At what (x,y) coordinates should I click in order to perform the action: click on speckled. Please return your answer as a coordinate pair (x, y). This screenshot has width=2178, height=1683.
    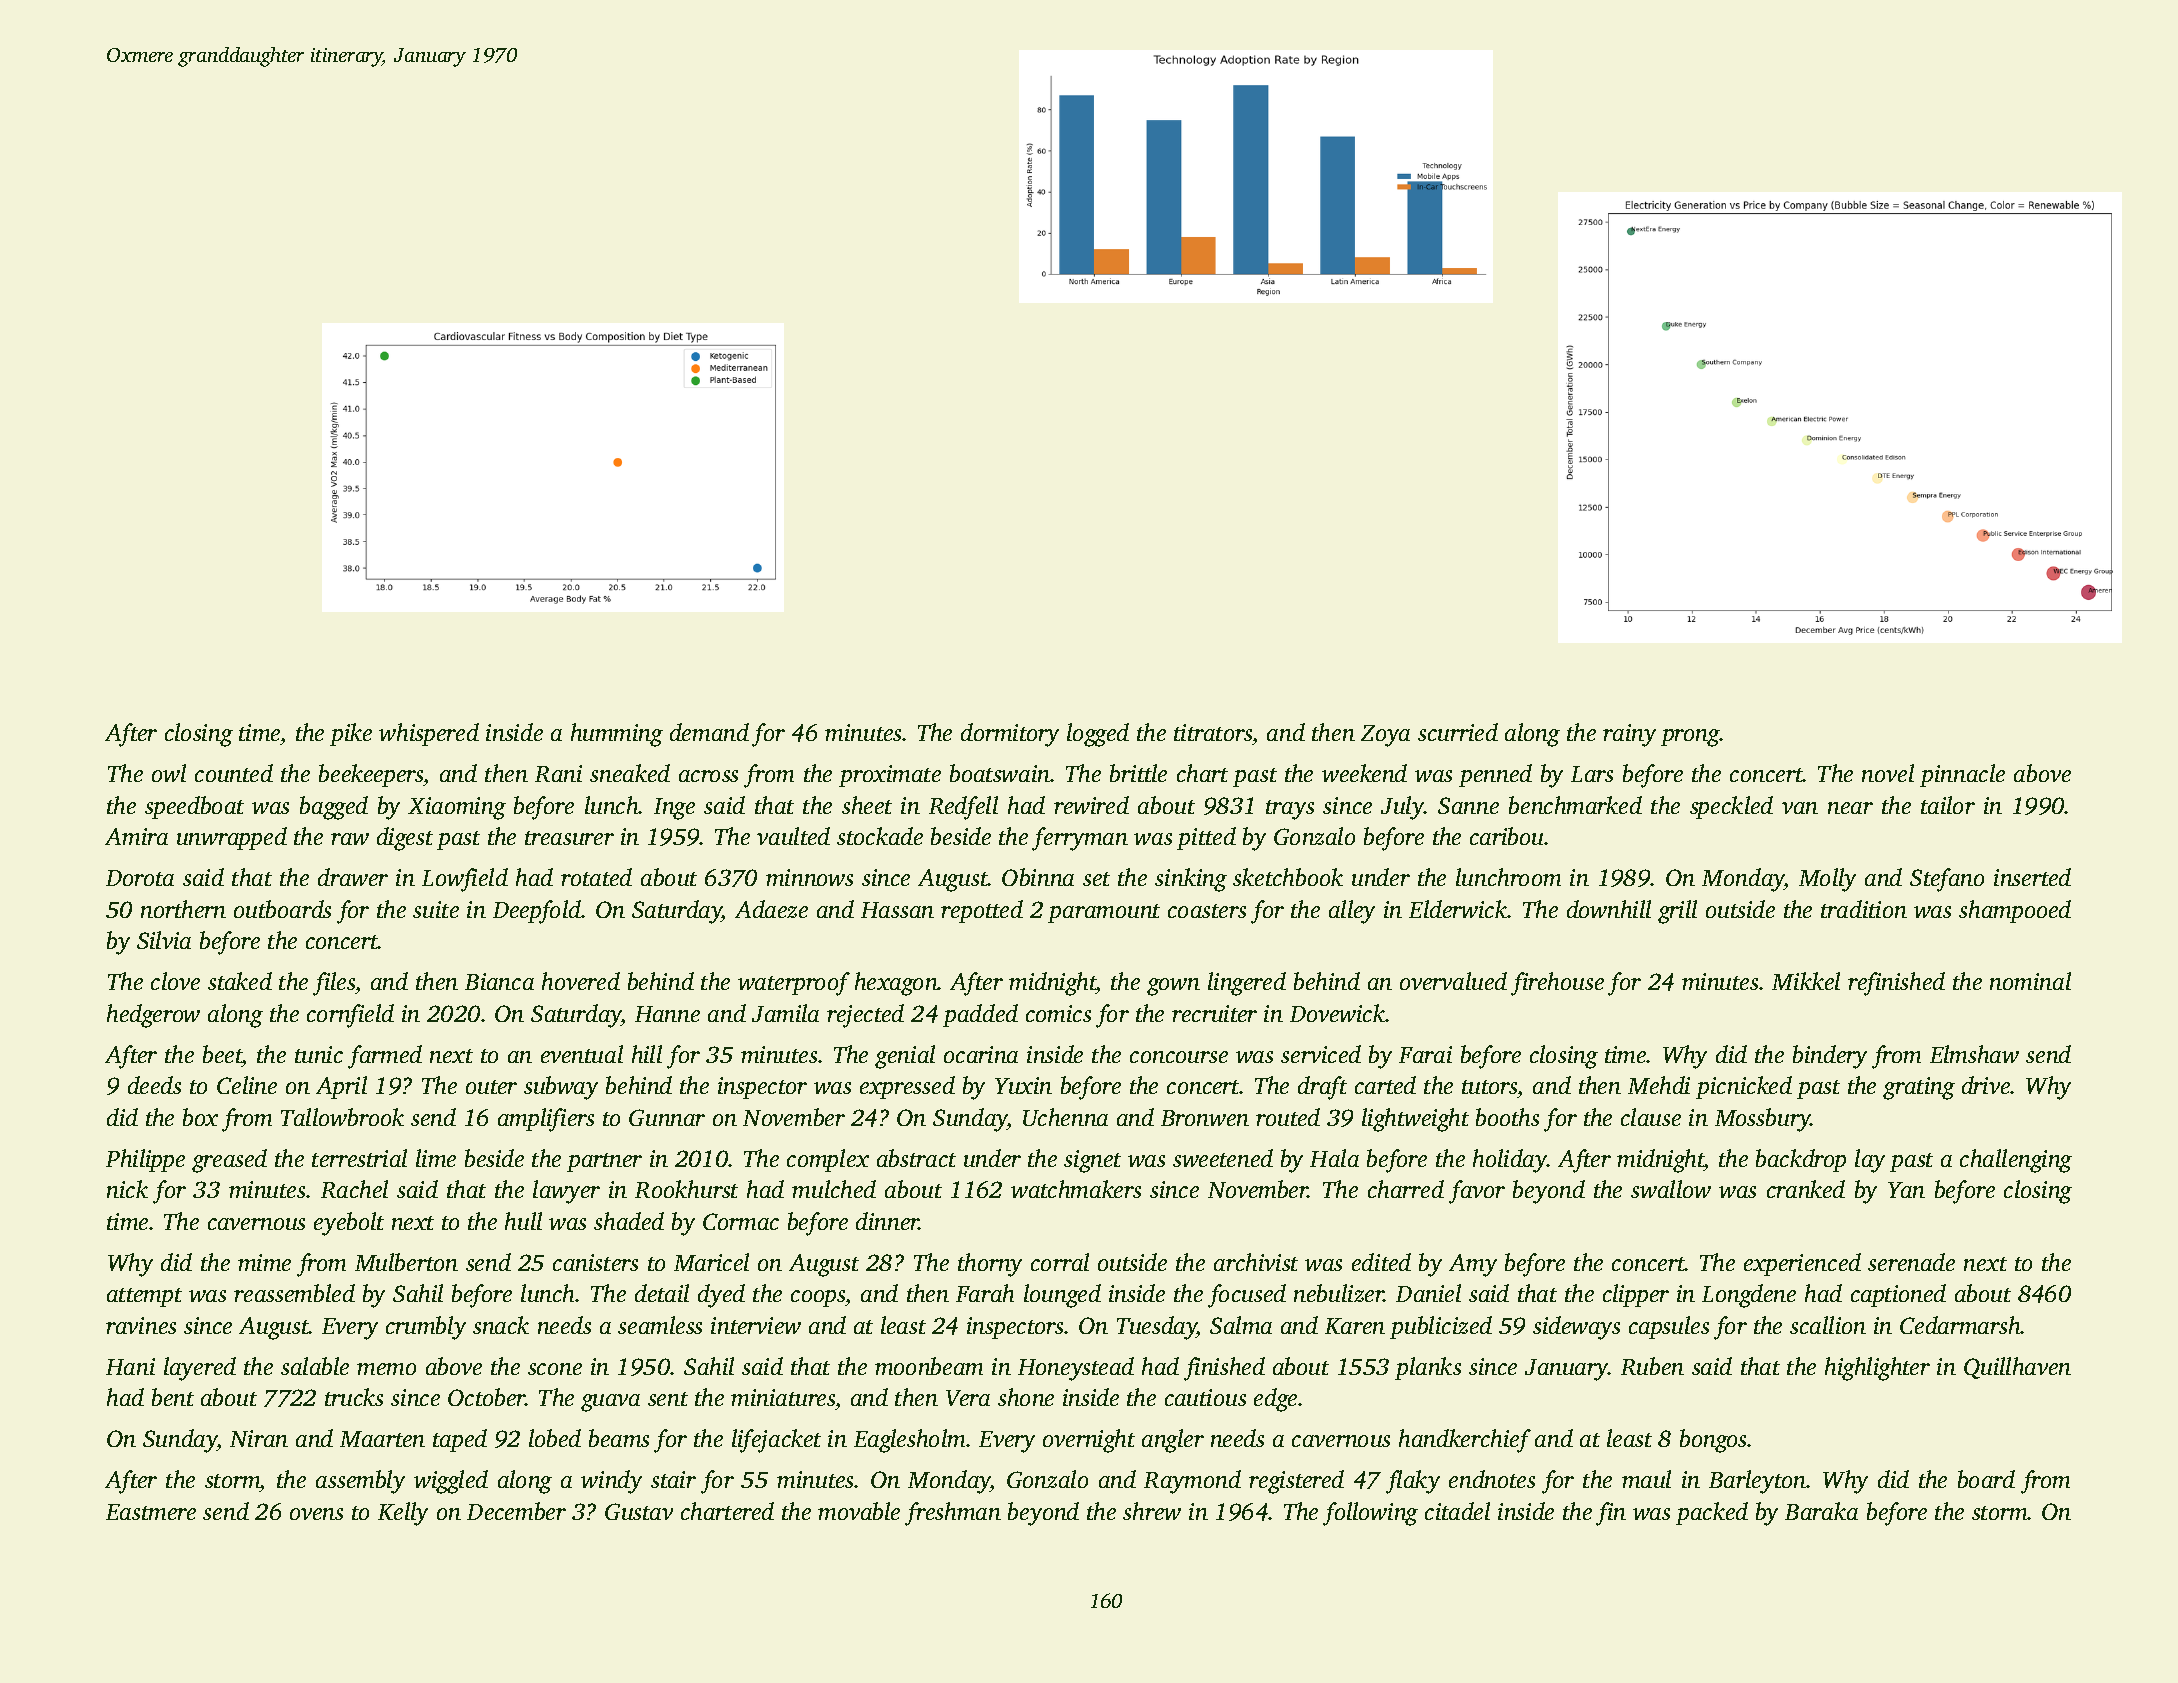
    Looking at the image, I should click on (1731, 807).
